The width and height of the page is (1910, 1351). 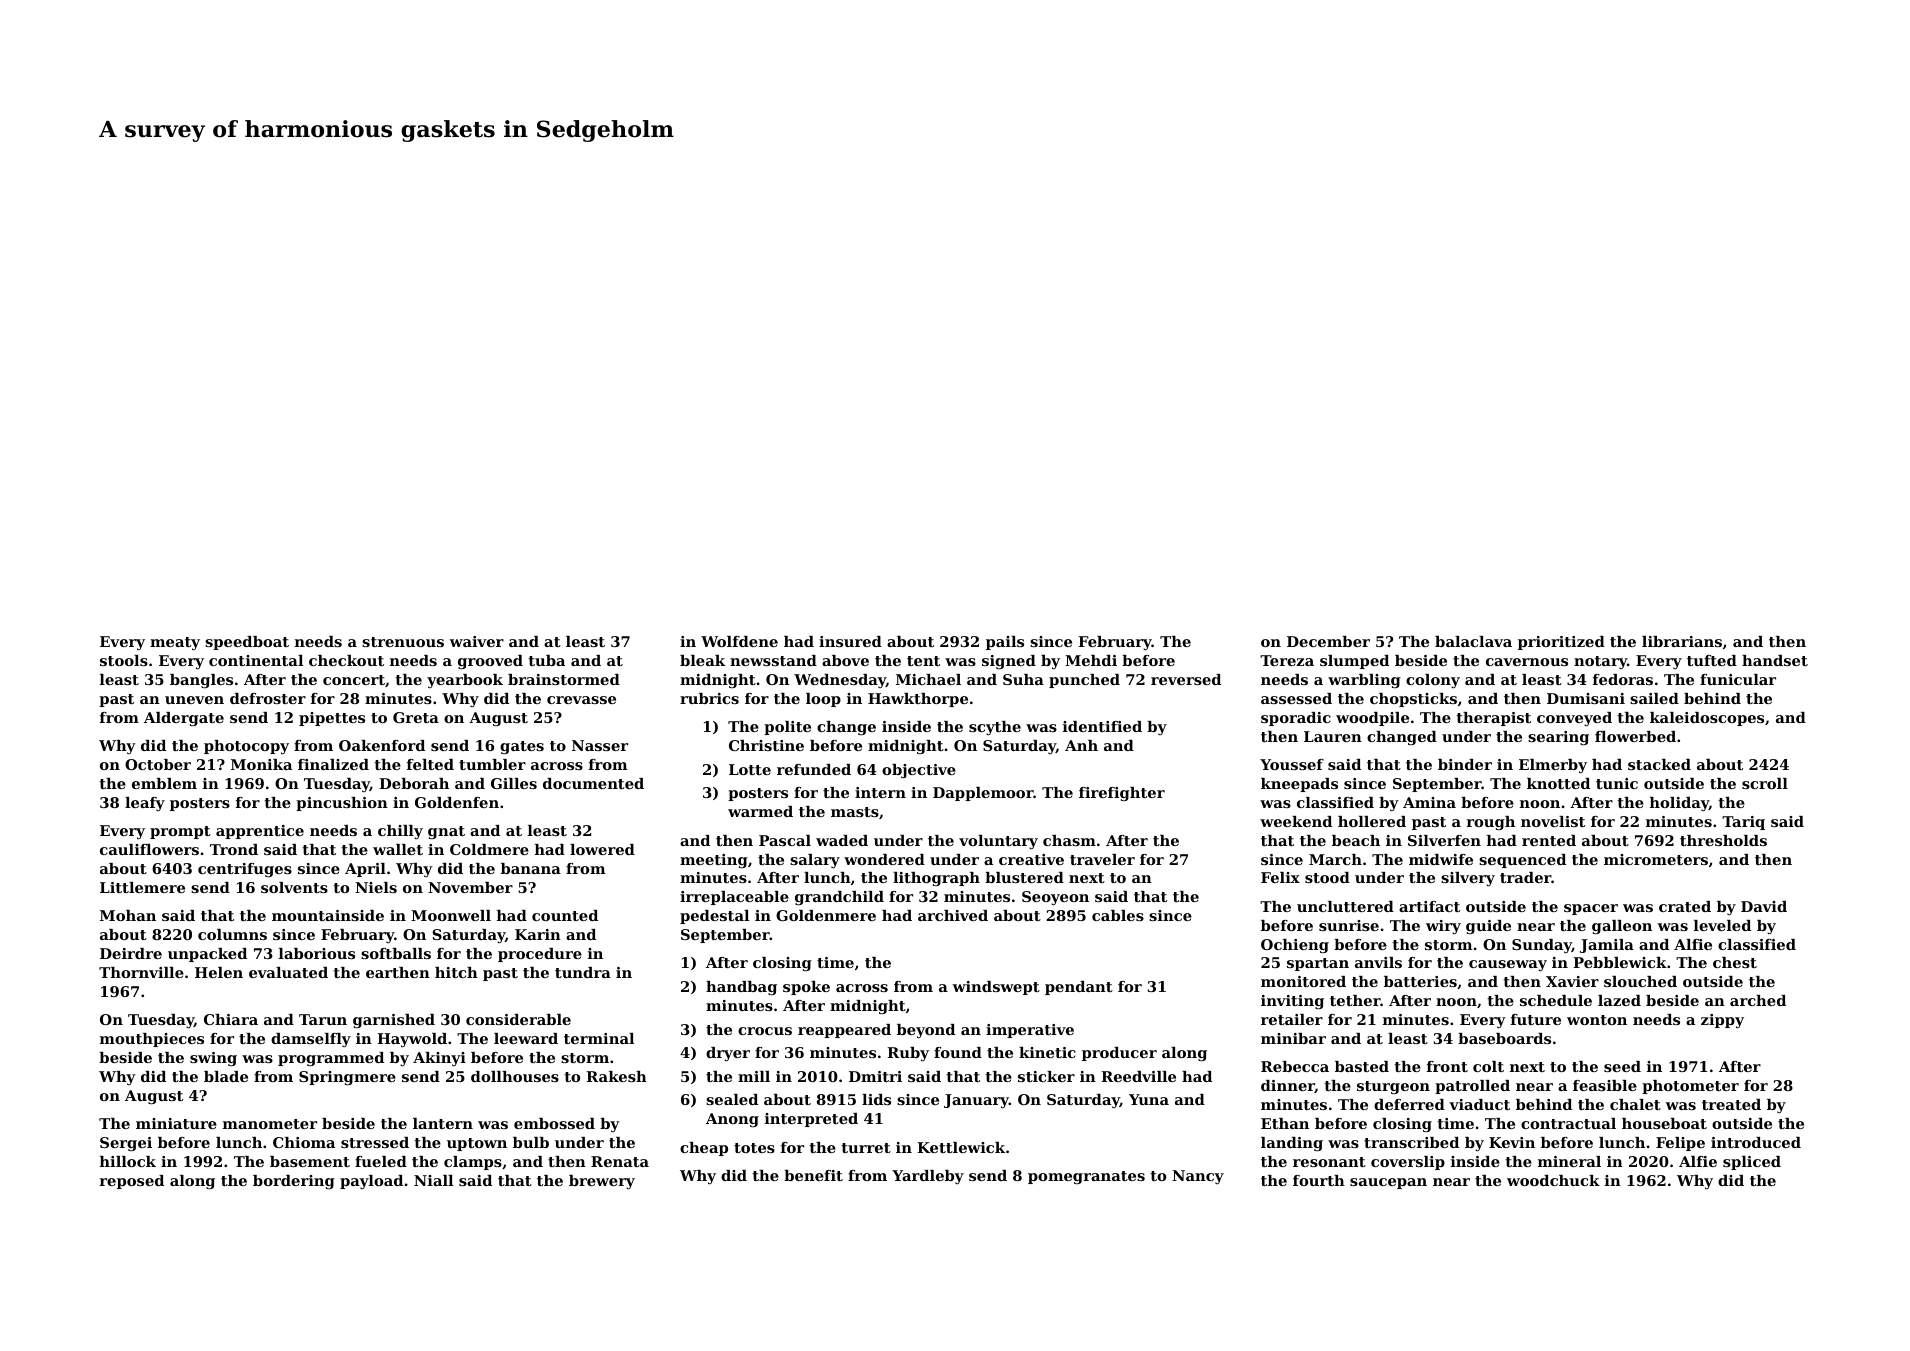 I want to click on conveyed, so click(x=1574, y=719).
